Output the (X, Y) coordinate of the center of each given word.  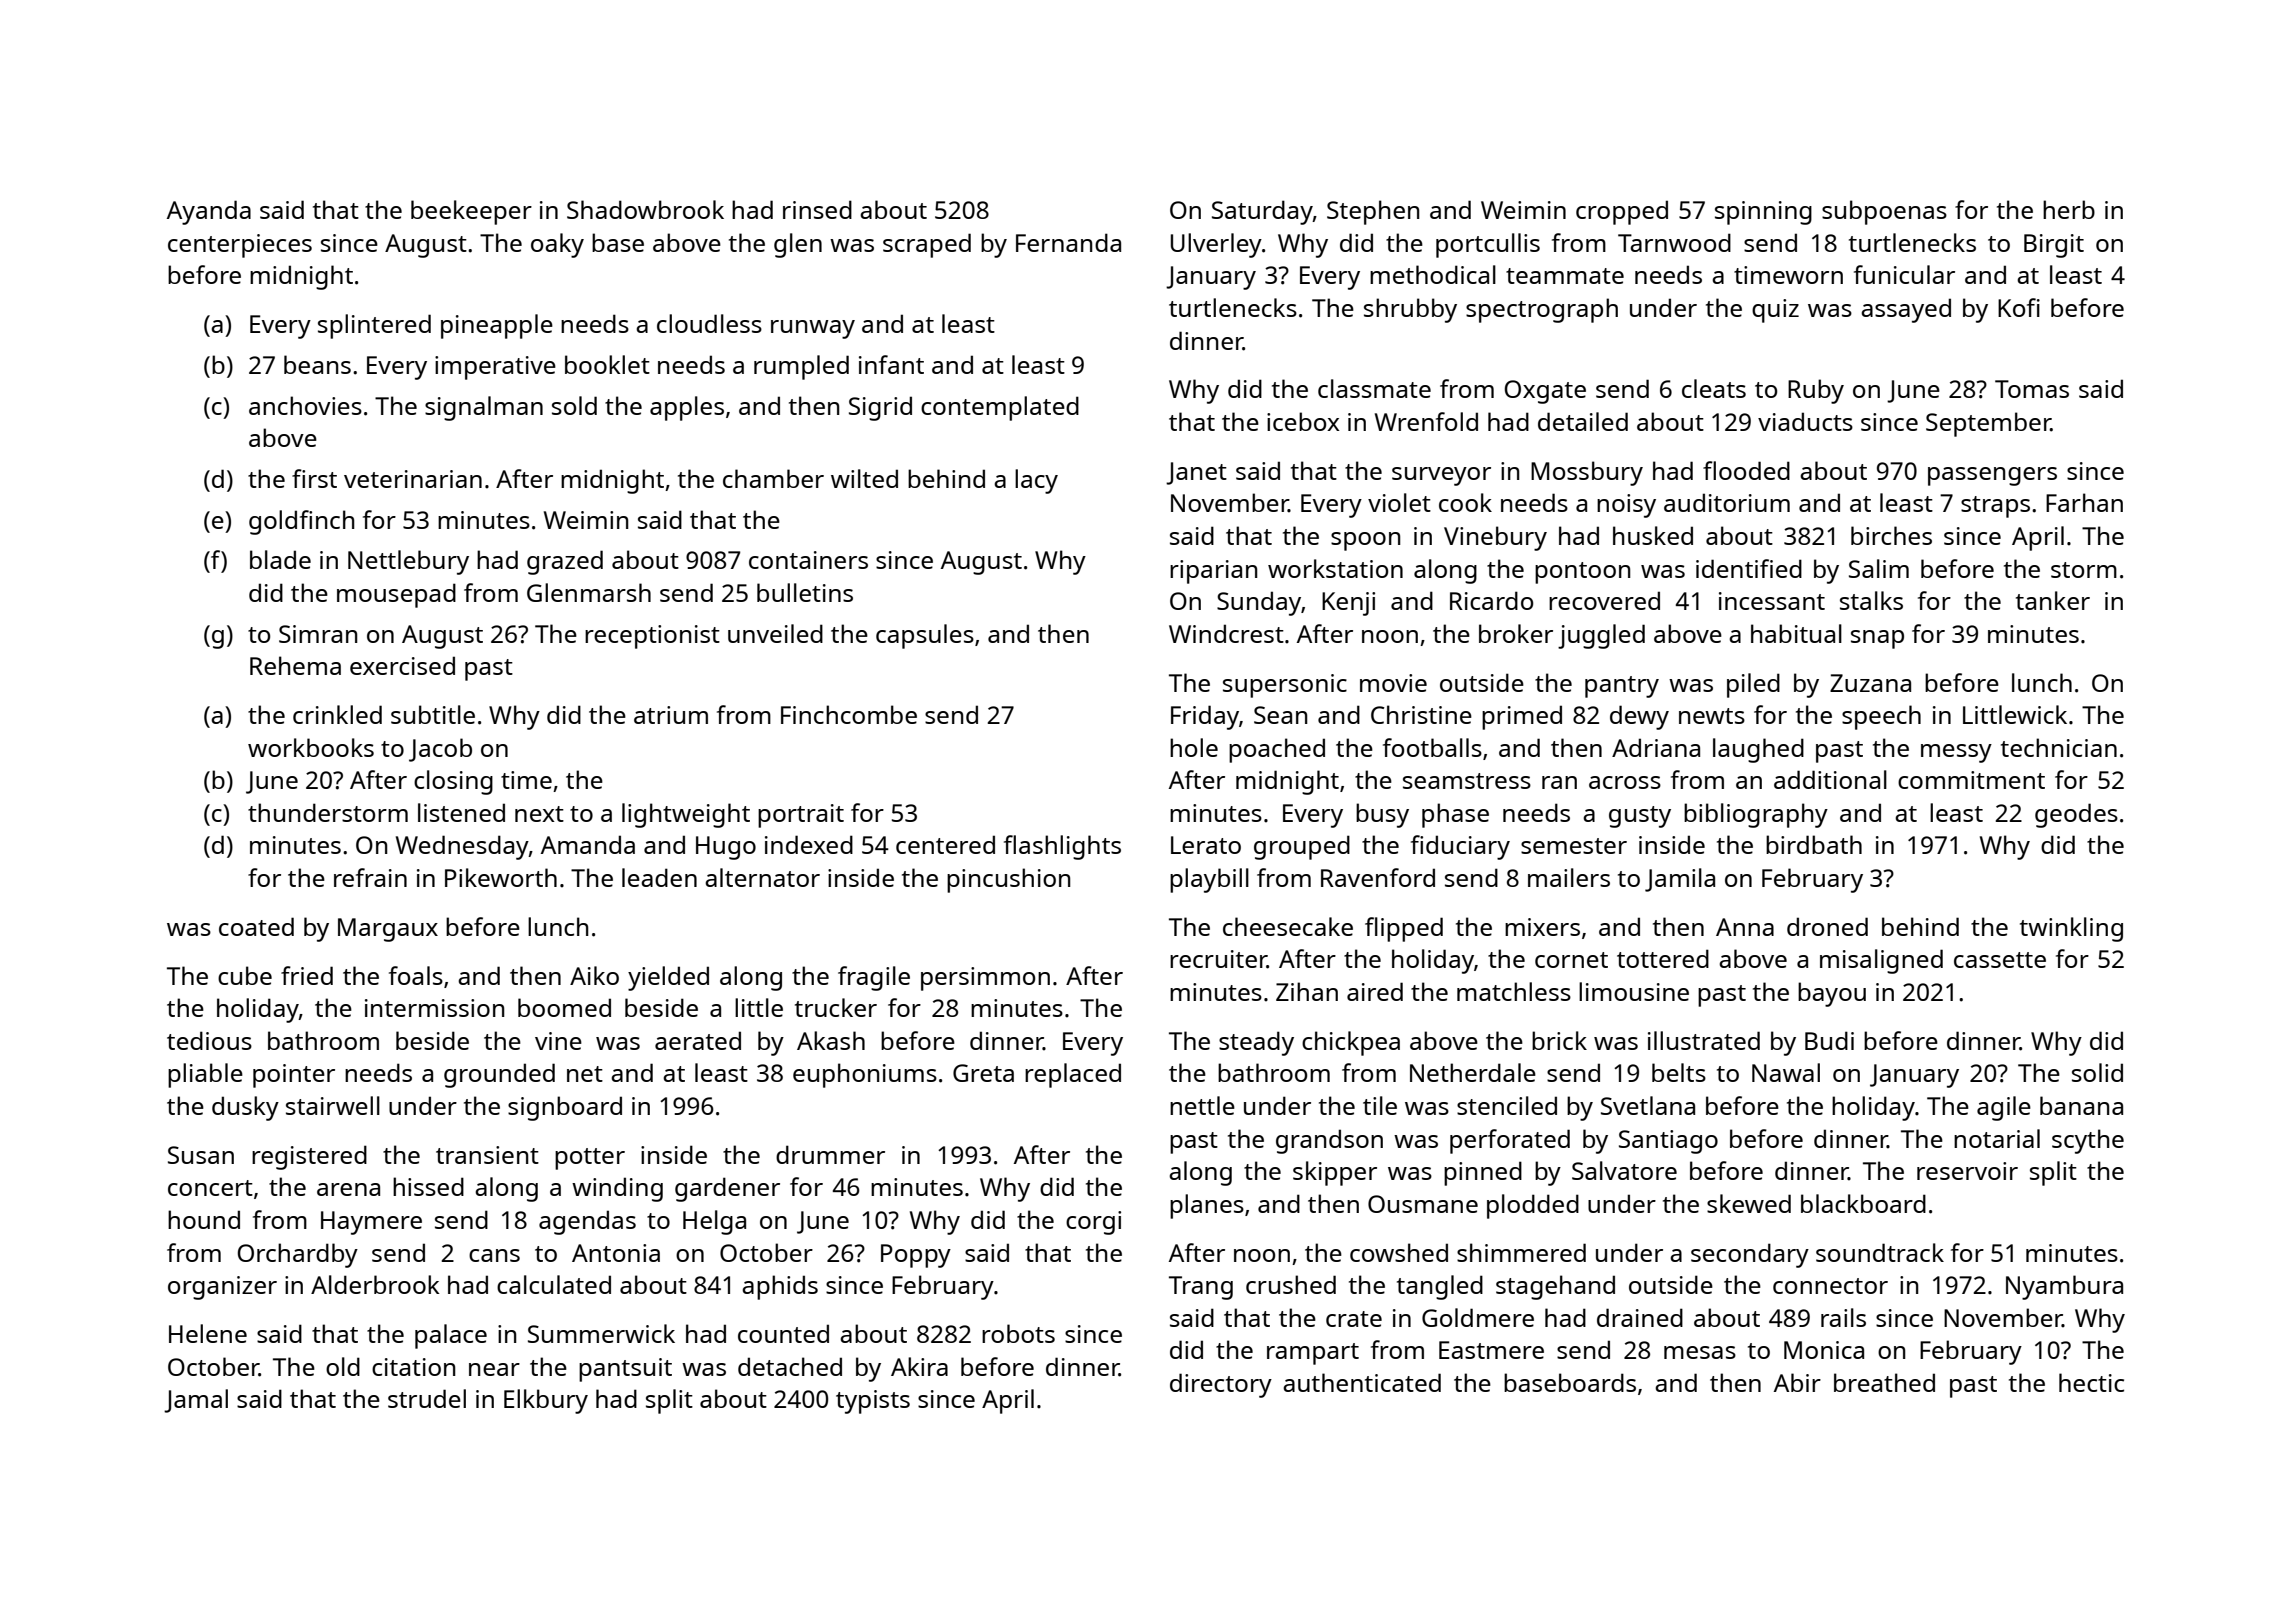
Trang (1201, 1288)
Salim (1879, 568)
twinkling (2071, 929)
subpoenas (1884, 212)
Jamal (196, 1401)
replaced (1073, 1075)
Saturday (1262, 212)
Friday (1205, 717)
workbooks (311, 747)
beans (317, 364)
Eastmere (1491, 1350)
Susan (201, 1155)
